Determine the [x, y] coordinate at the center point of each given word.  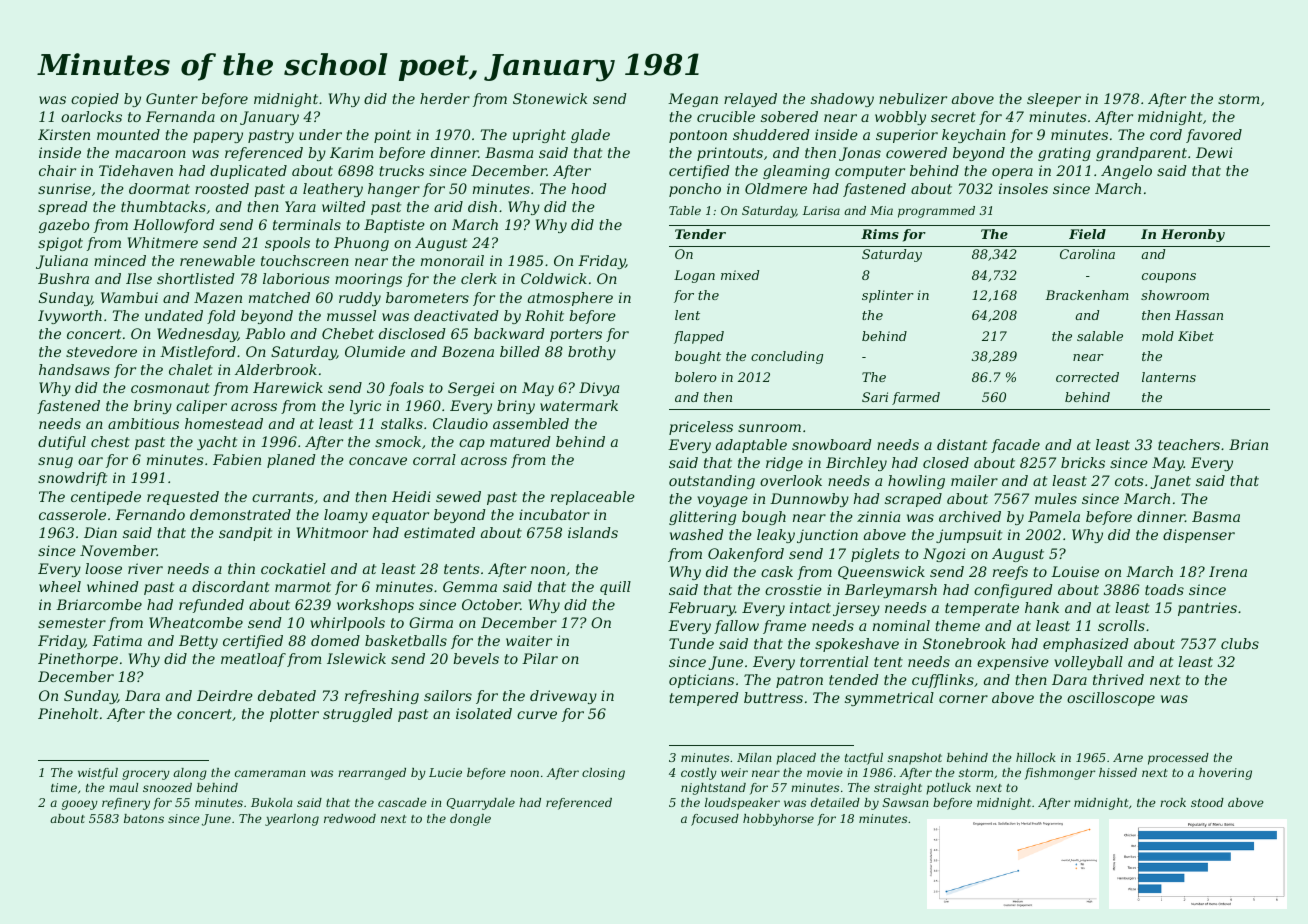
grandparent [1141, 154]
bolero [696, 377]
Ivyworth [70, 317]
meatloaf [253, 660]
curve [537, 715]
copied [95, 100]
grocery [146, 775]
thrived [1118, 679]
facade [1015, 446]
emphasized [1086, 645]
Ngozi [944, 555]
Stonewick [550, 98]
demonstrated [240, 514]
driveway [563, 697]
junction [827, 536]
